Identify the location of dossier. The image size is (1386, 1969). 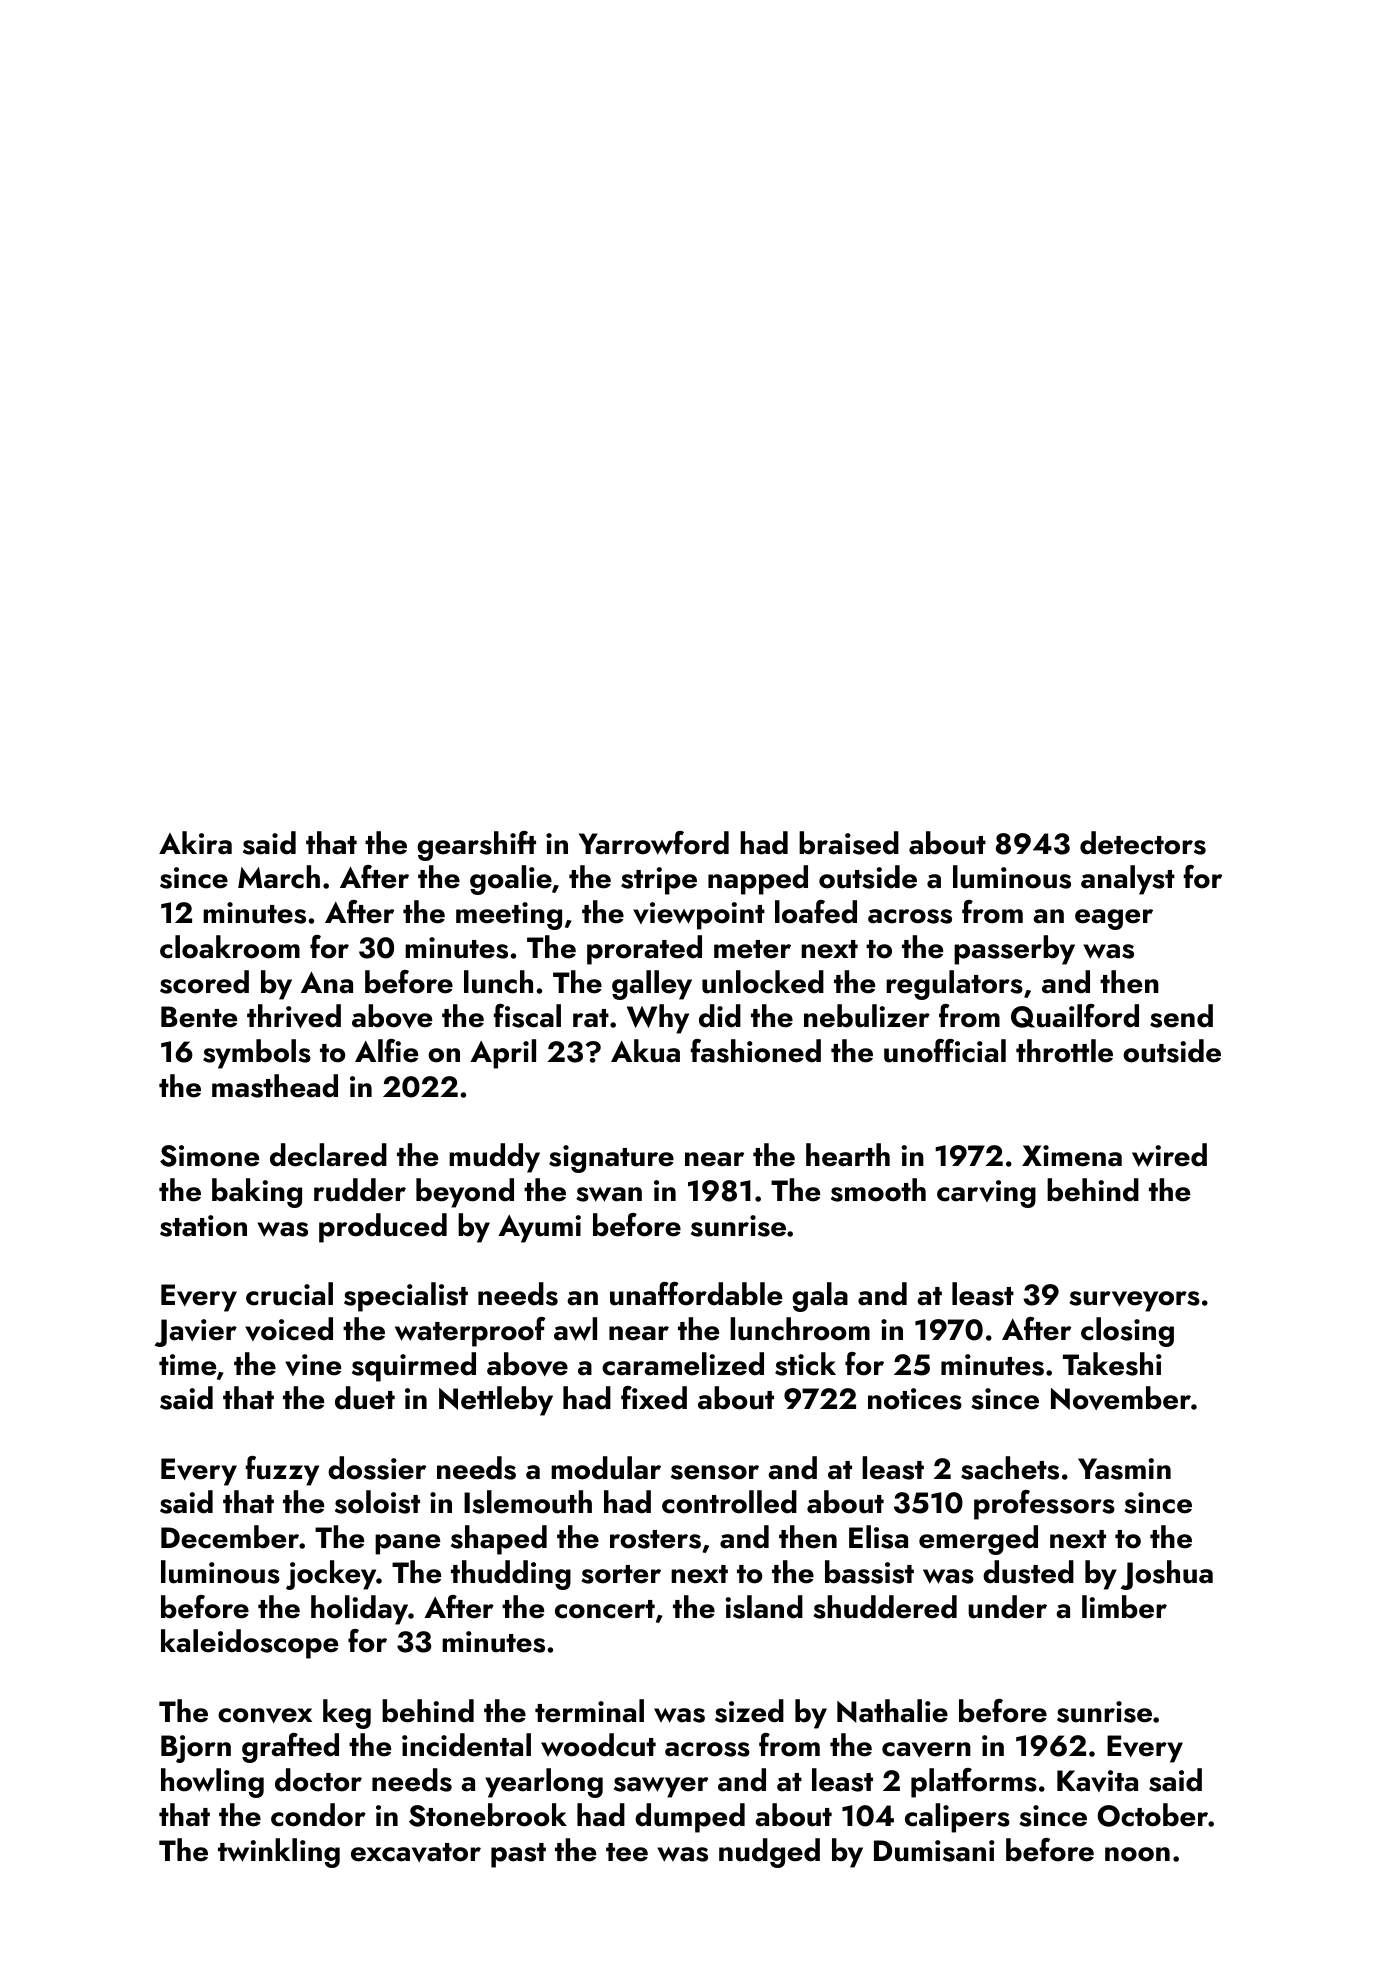
(377, 1468).
